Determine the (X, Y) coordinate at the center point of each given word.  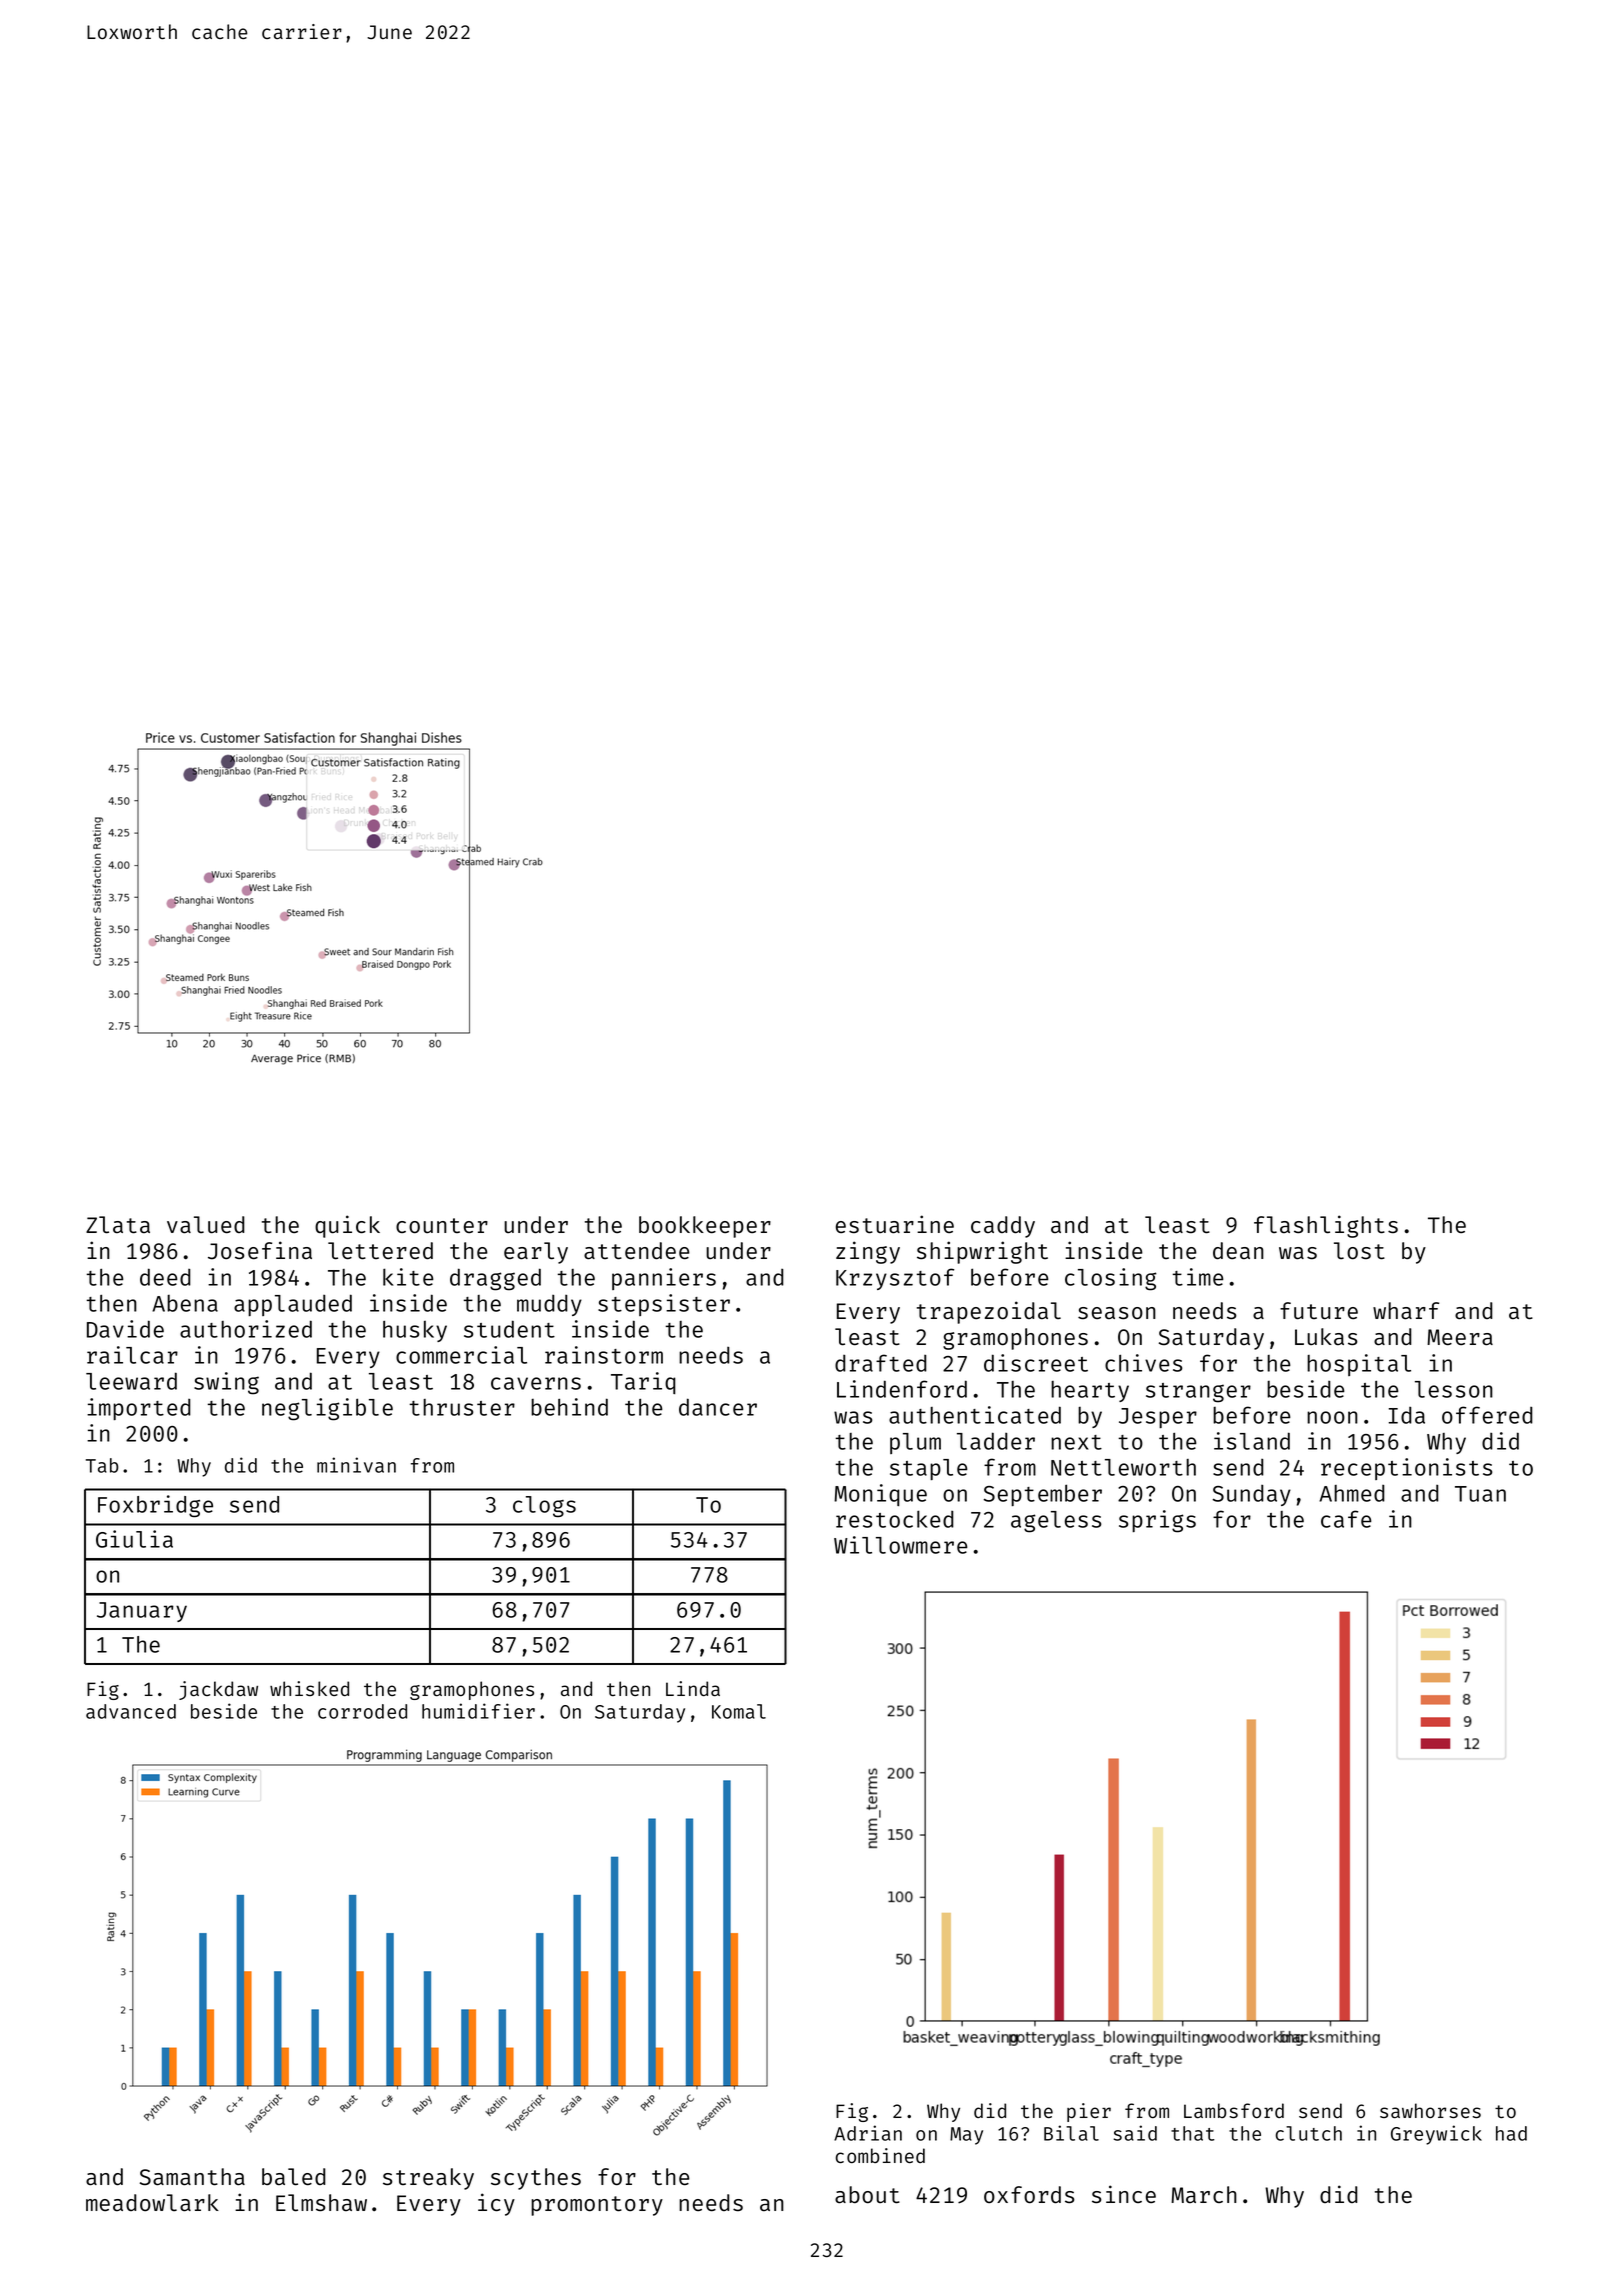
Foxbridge (155, 1506)
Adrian (868, 2133)
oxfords (1029, 2195)
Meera (1460, 1337)
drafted (881, 1363)
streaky (428, 2179)
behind (569, 1407)
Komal (739, 1711)
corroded (362, 1711)
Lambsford (1234, 2110)
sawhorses (1430, 2110)
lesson (1454, 1389)
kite (408, 1277)
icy (496, 2204)
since (1124, 2194)
